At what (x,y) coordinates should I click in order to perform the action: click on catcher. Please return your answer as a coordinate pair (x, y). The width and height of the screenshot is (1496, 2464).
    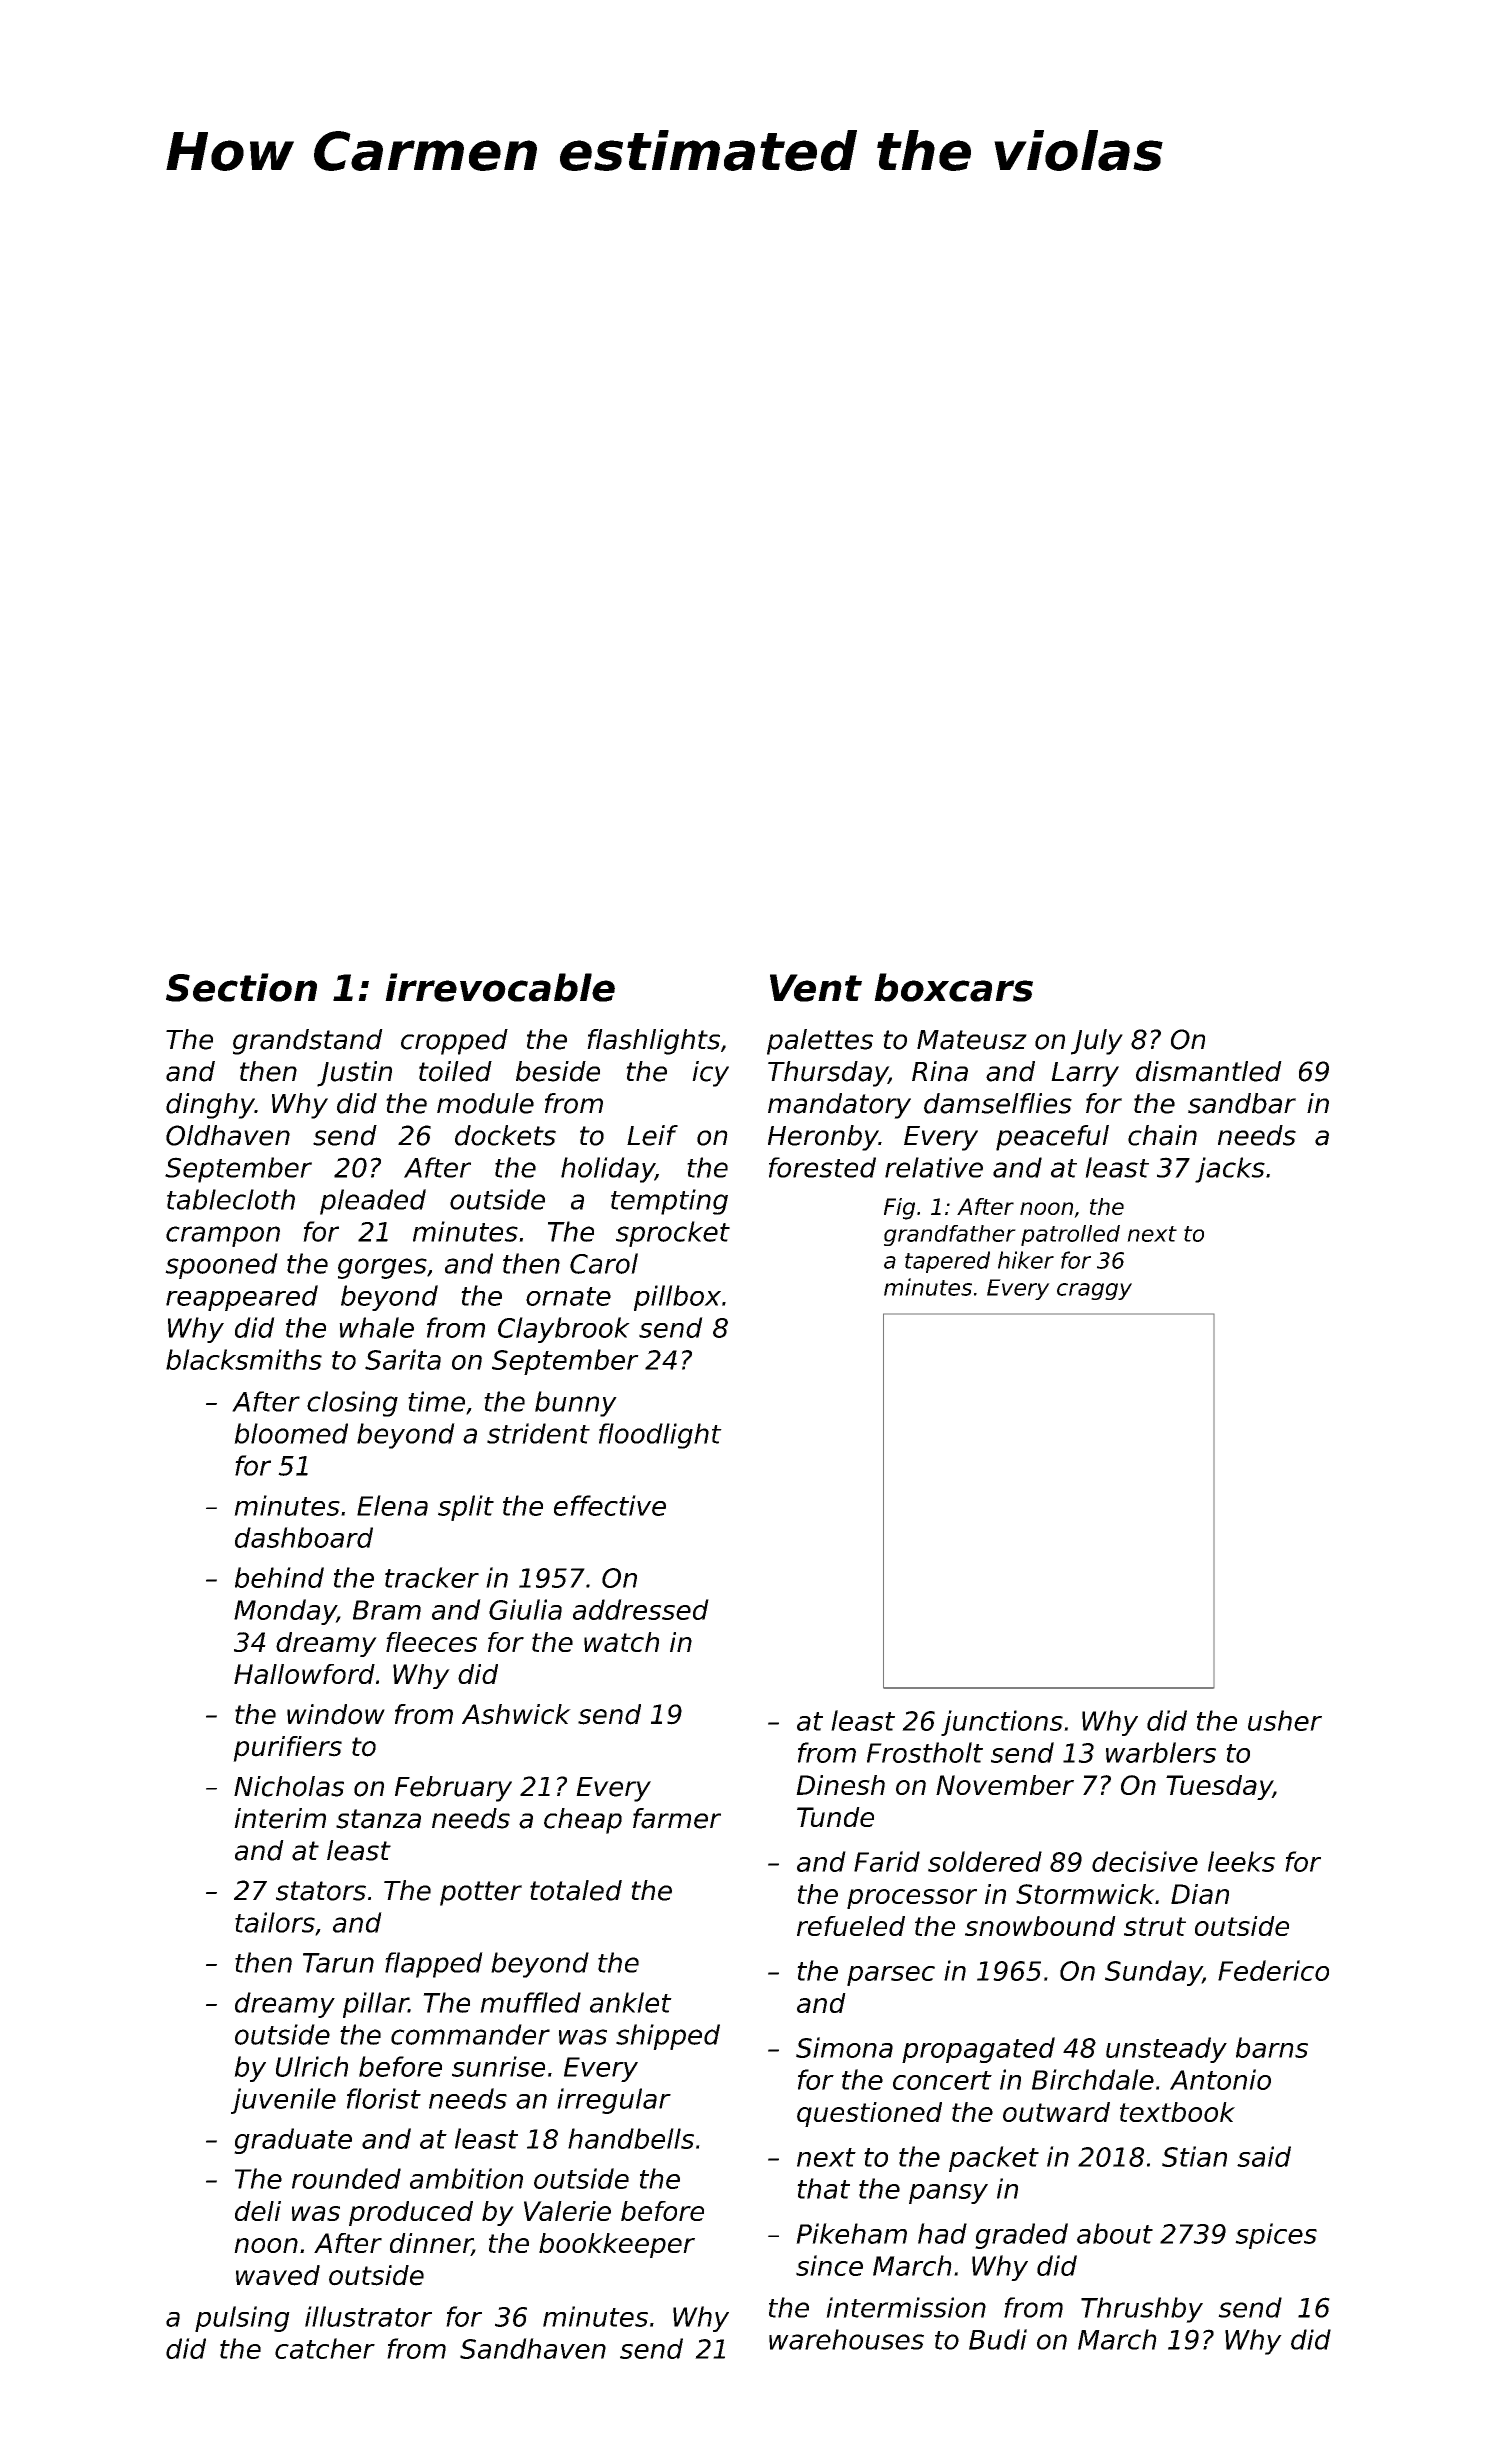
    Looking at the image, I should click on (325, 2348).
